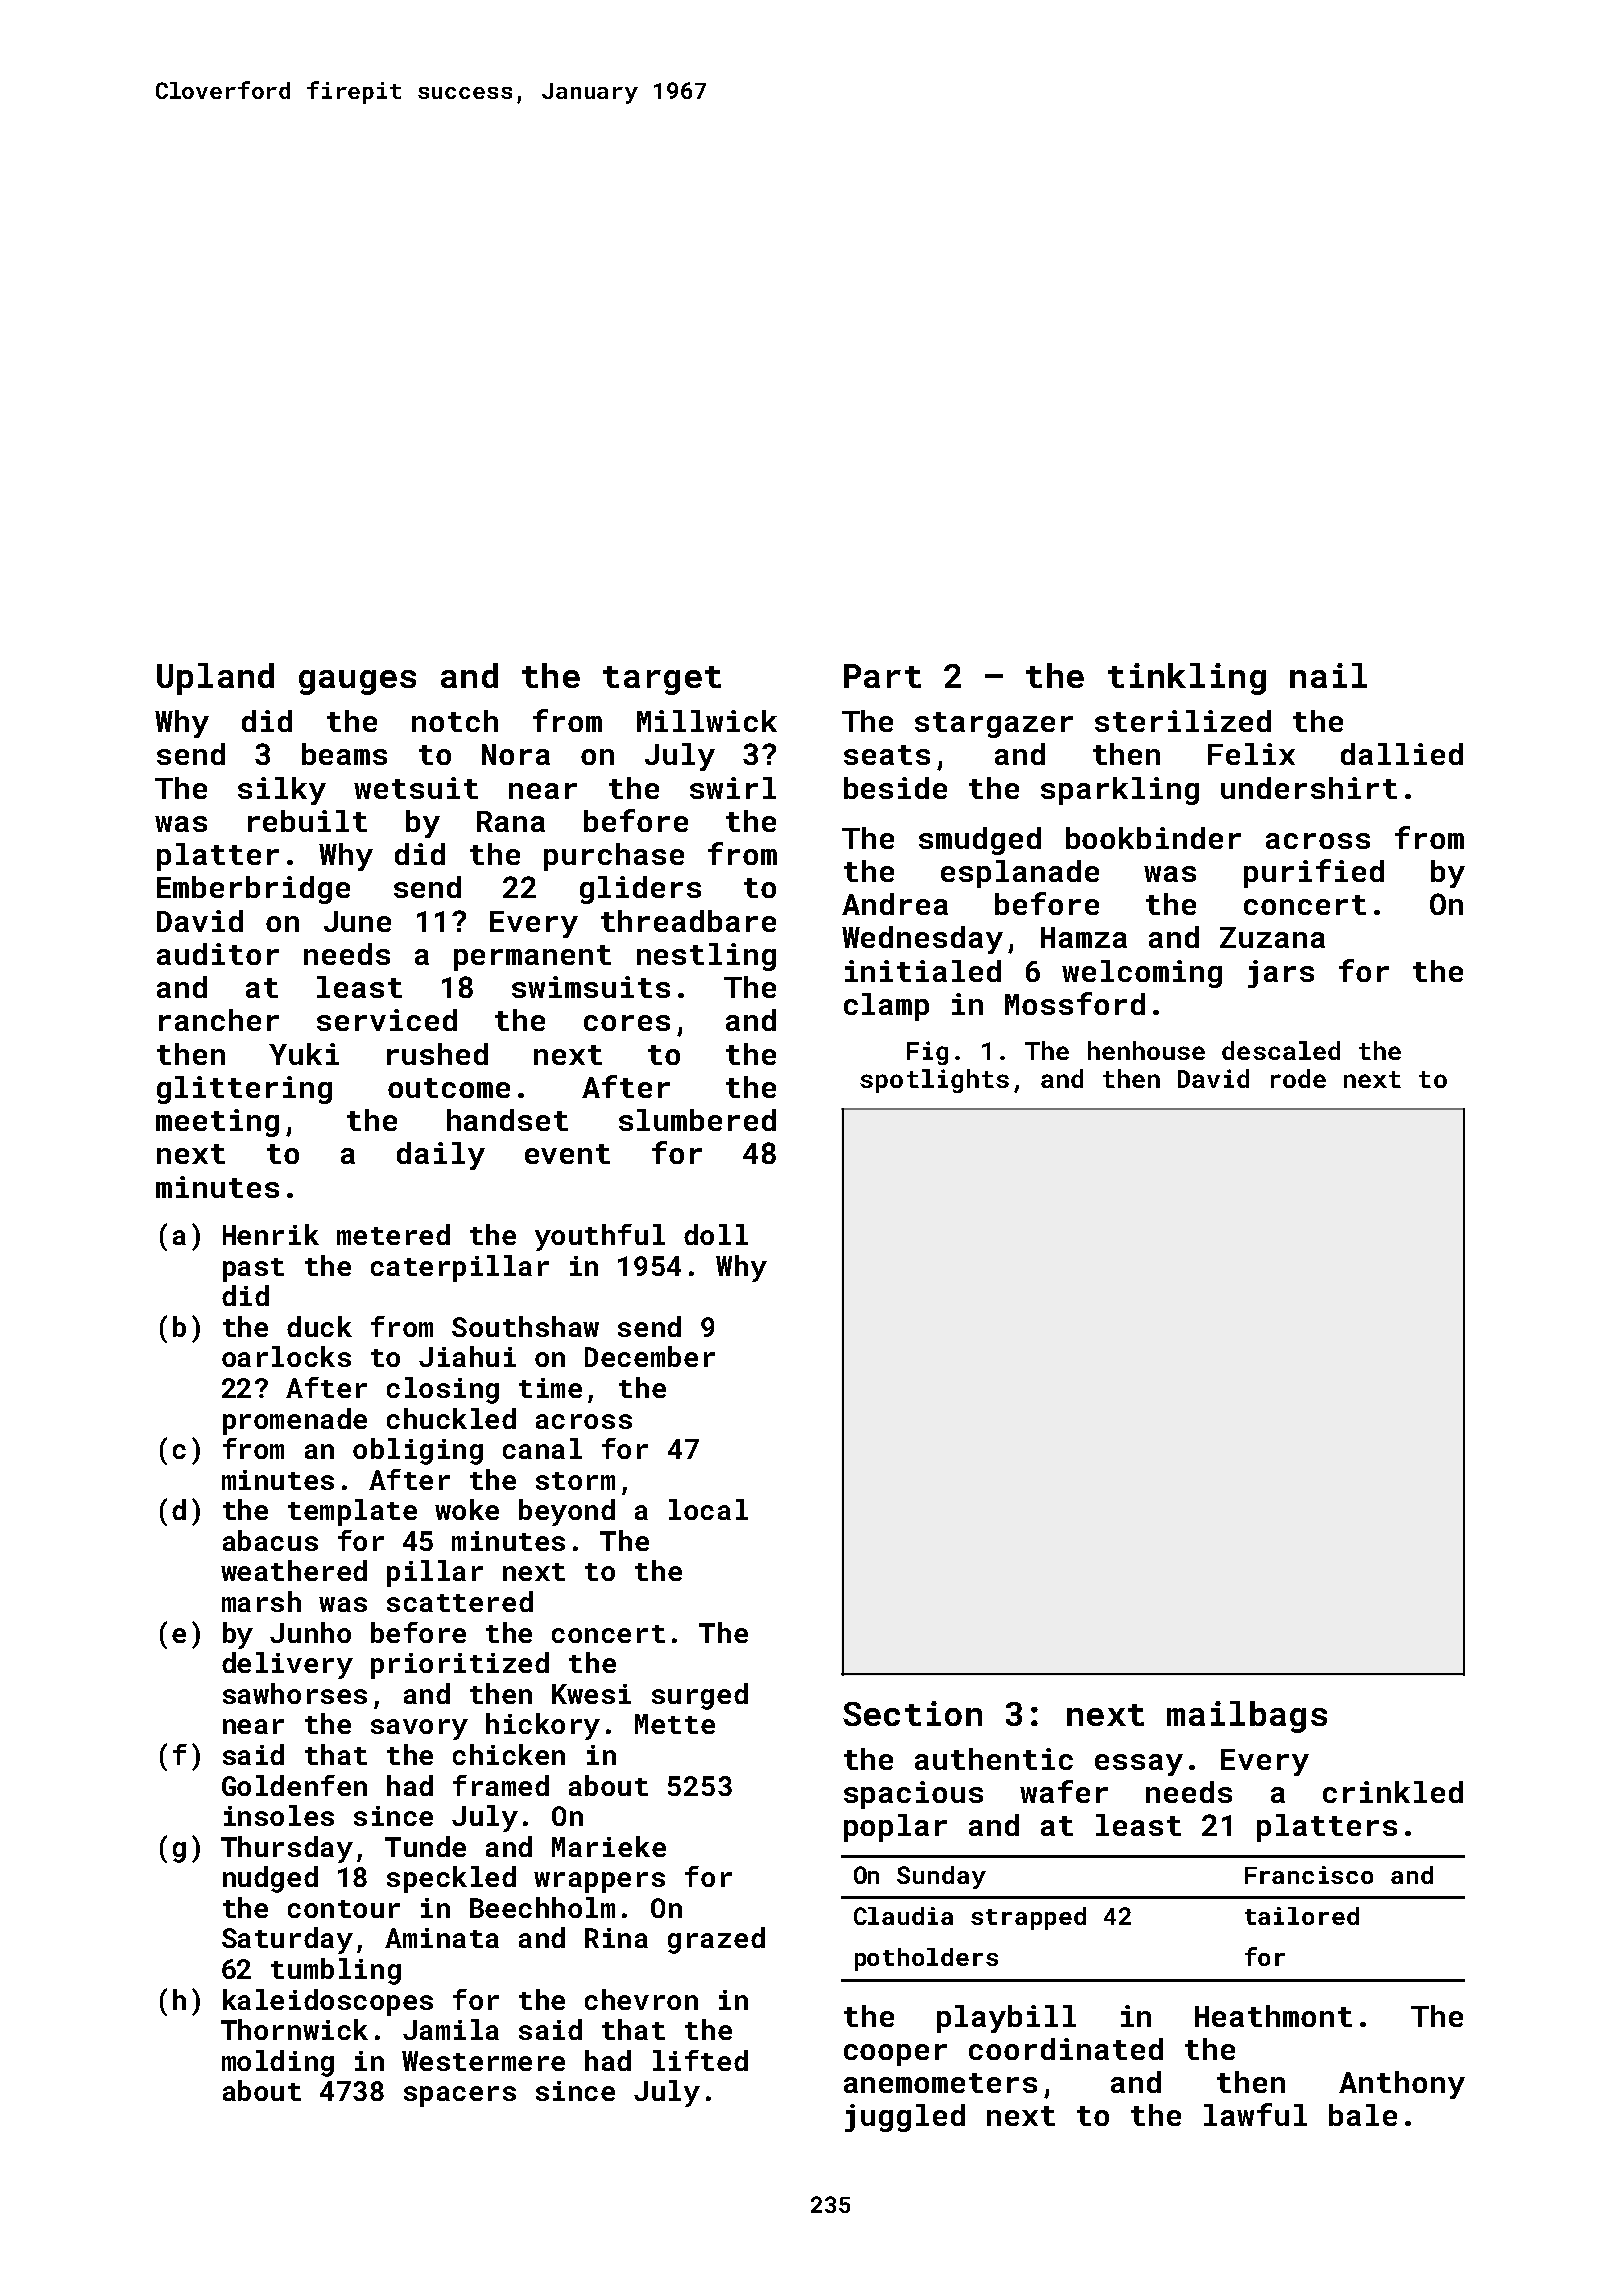  Describe the element at coordinates (357, 921) in the screenshot. I see `June` at that location.
